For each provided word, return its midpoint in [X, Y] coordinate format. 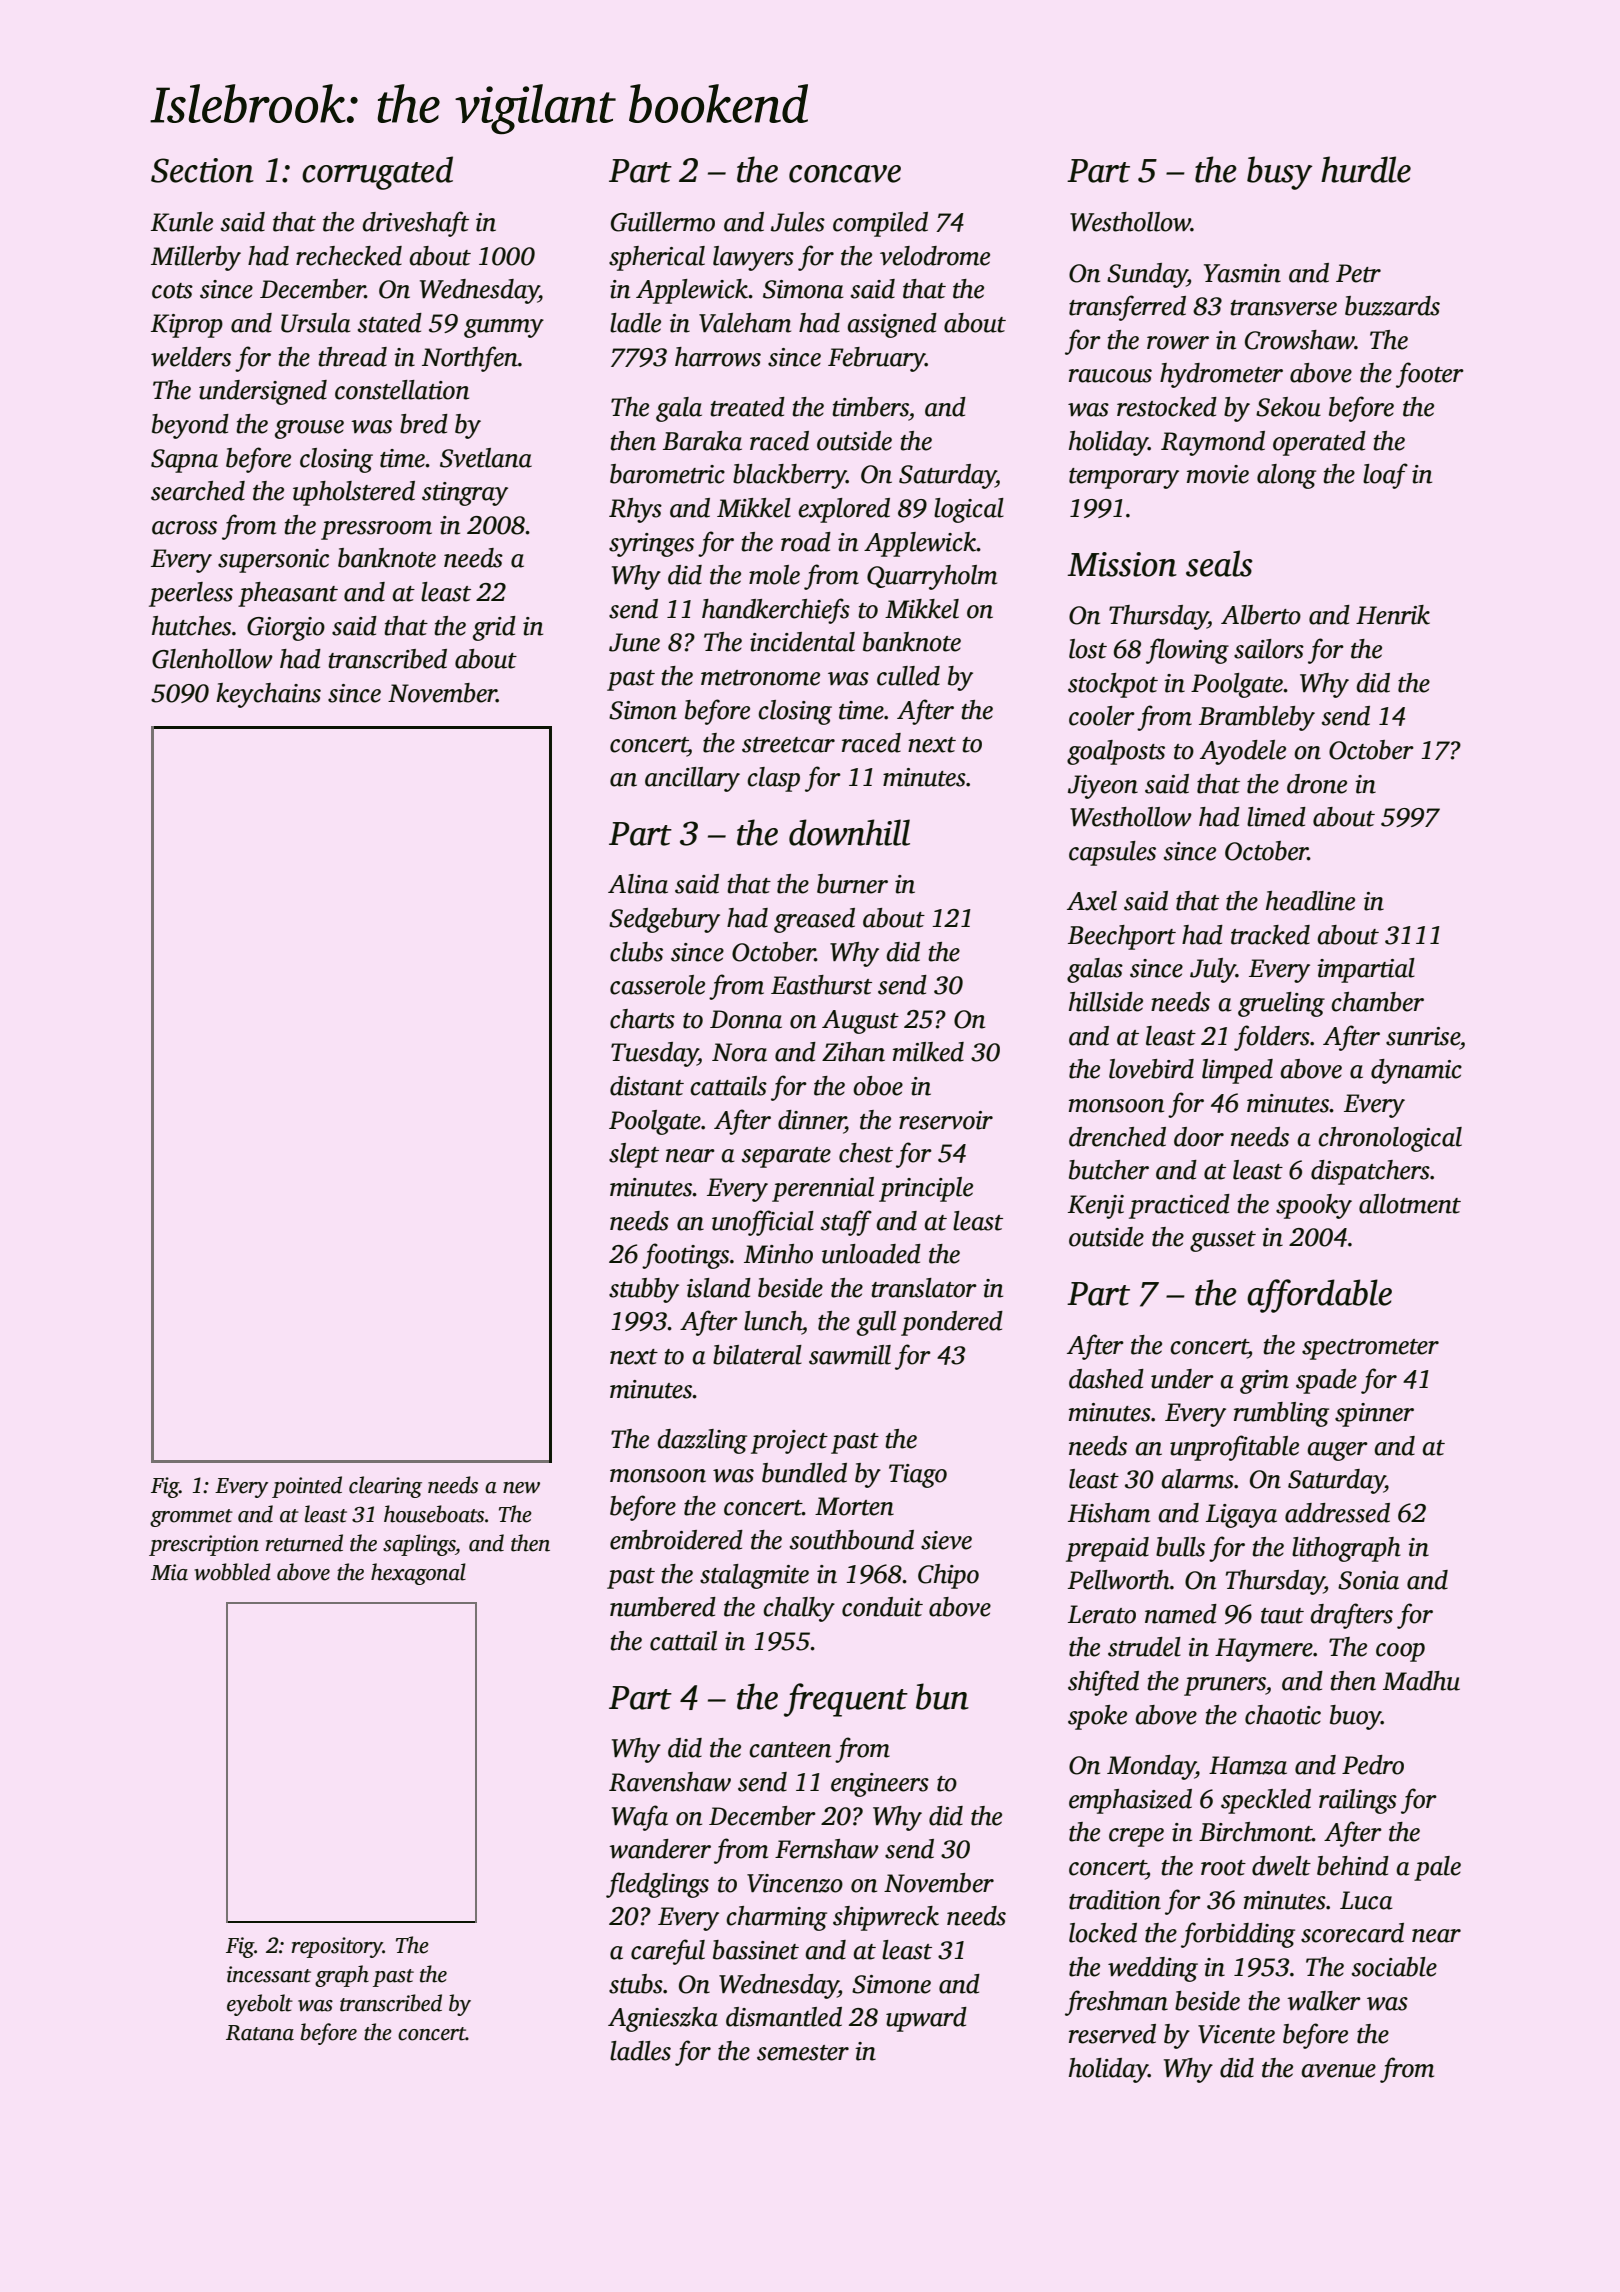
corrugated [377, 173]
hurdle [1366, 169]
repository [337, 1947]
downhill [849, 832]
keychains [268, 695]
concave [845, 174]
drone [1317, 784]
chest [866, 1153]
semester [803, 2053]
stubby [644, 1290]
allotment [1410, 1204]
